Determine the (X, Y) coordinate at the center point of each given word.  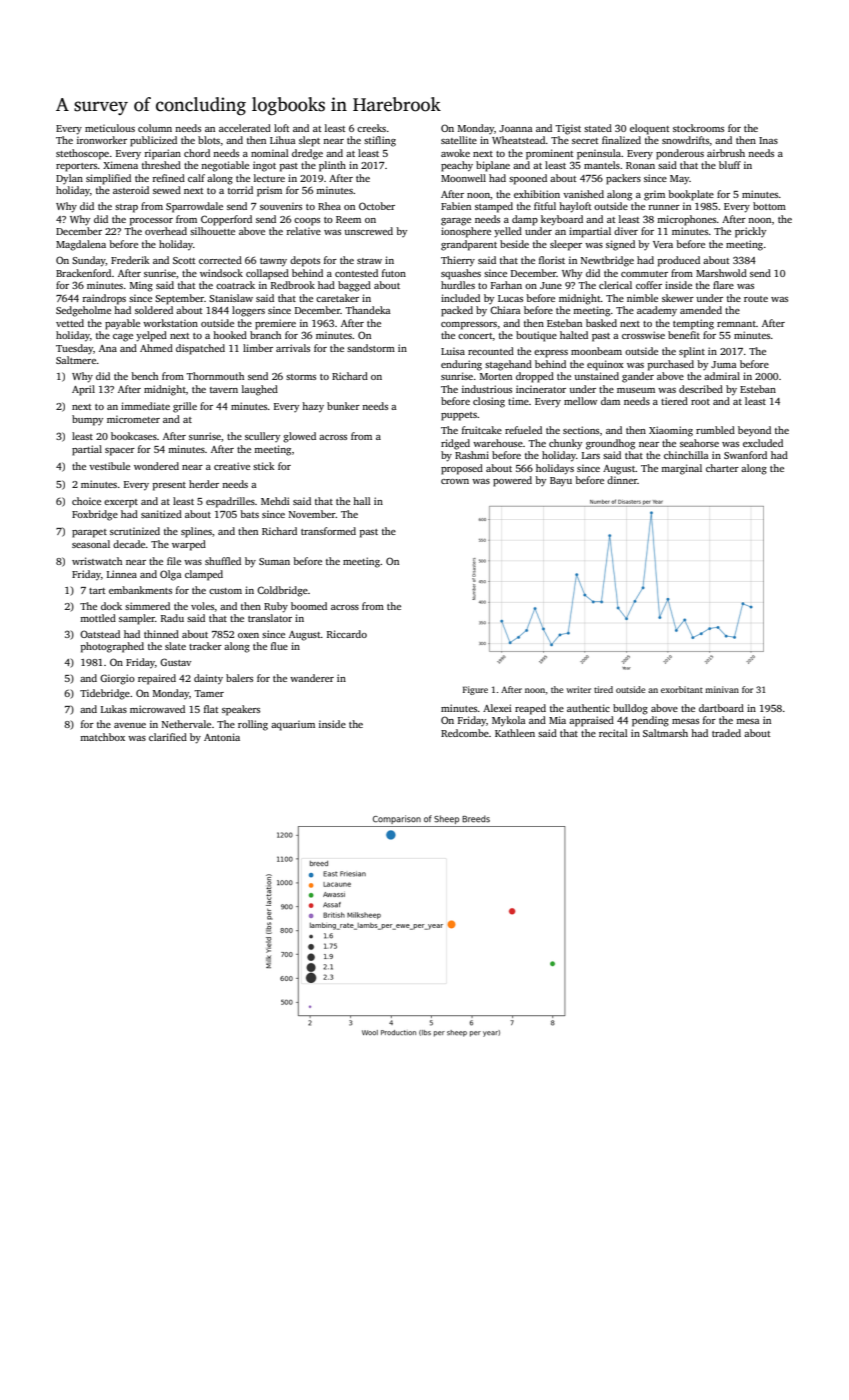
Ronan (640, 165)
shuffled (223, 561)
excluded (763, 443)
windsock (221, 273)
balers (239, 678)
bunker (343, 406)
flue (279, 646)
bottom (769, 206)
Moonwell (463, 178)
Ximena (120, 165)
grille (185, 407)
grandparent (469, 245)
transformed (328, 531)
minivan (722, 689)
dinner (622, 480)
